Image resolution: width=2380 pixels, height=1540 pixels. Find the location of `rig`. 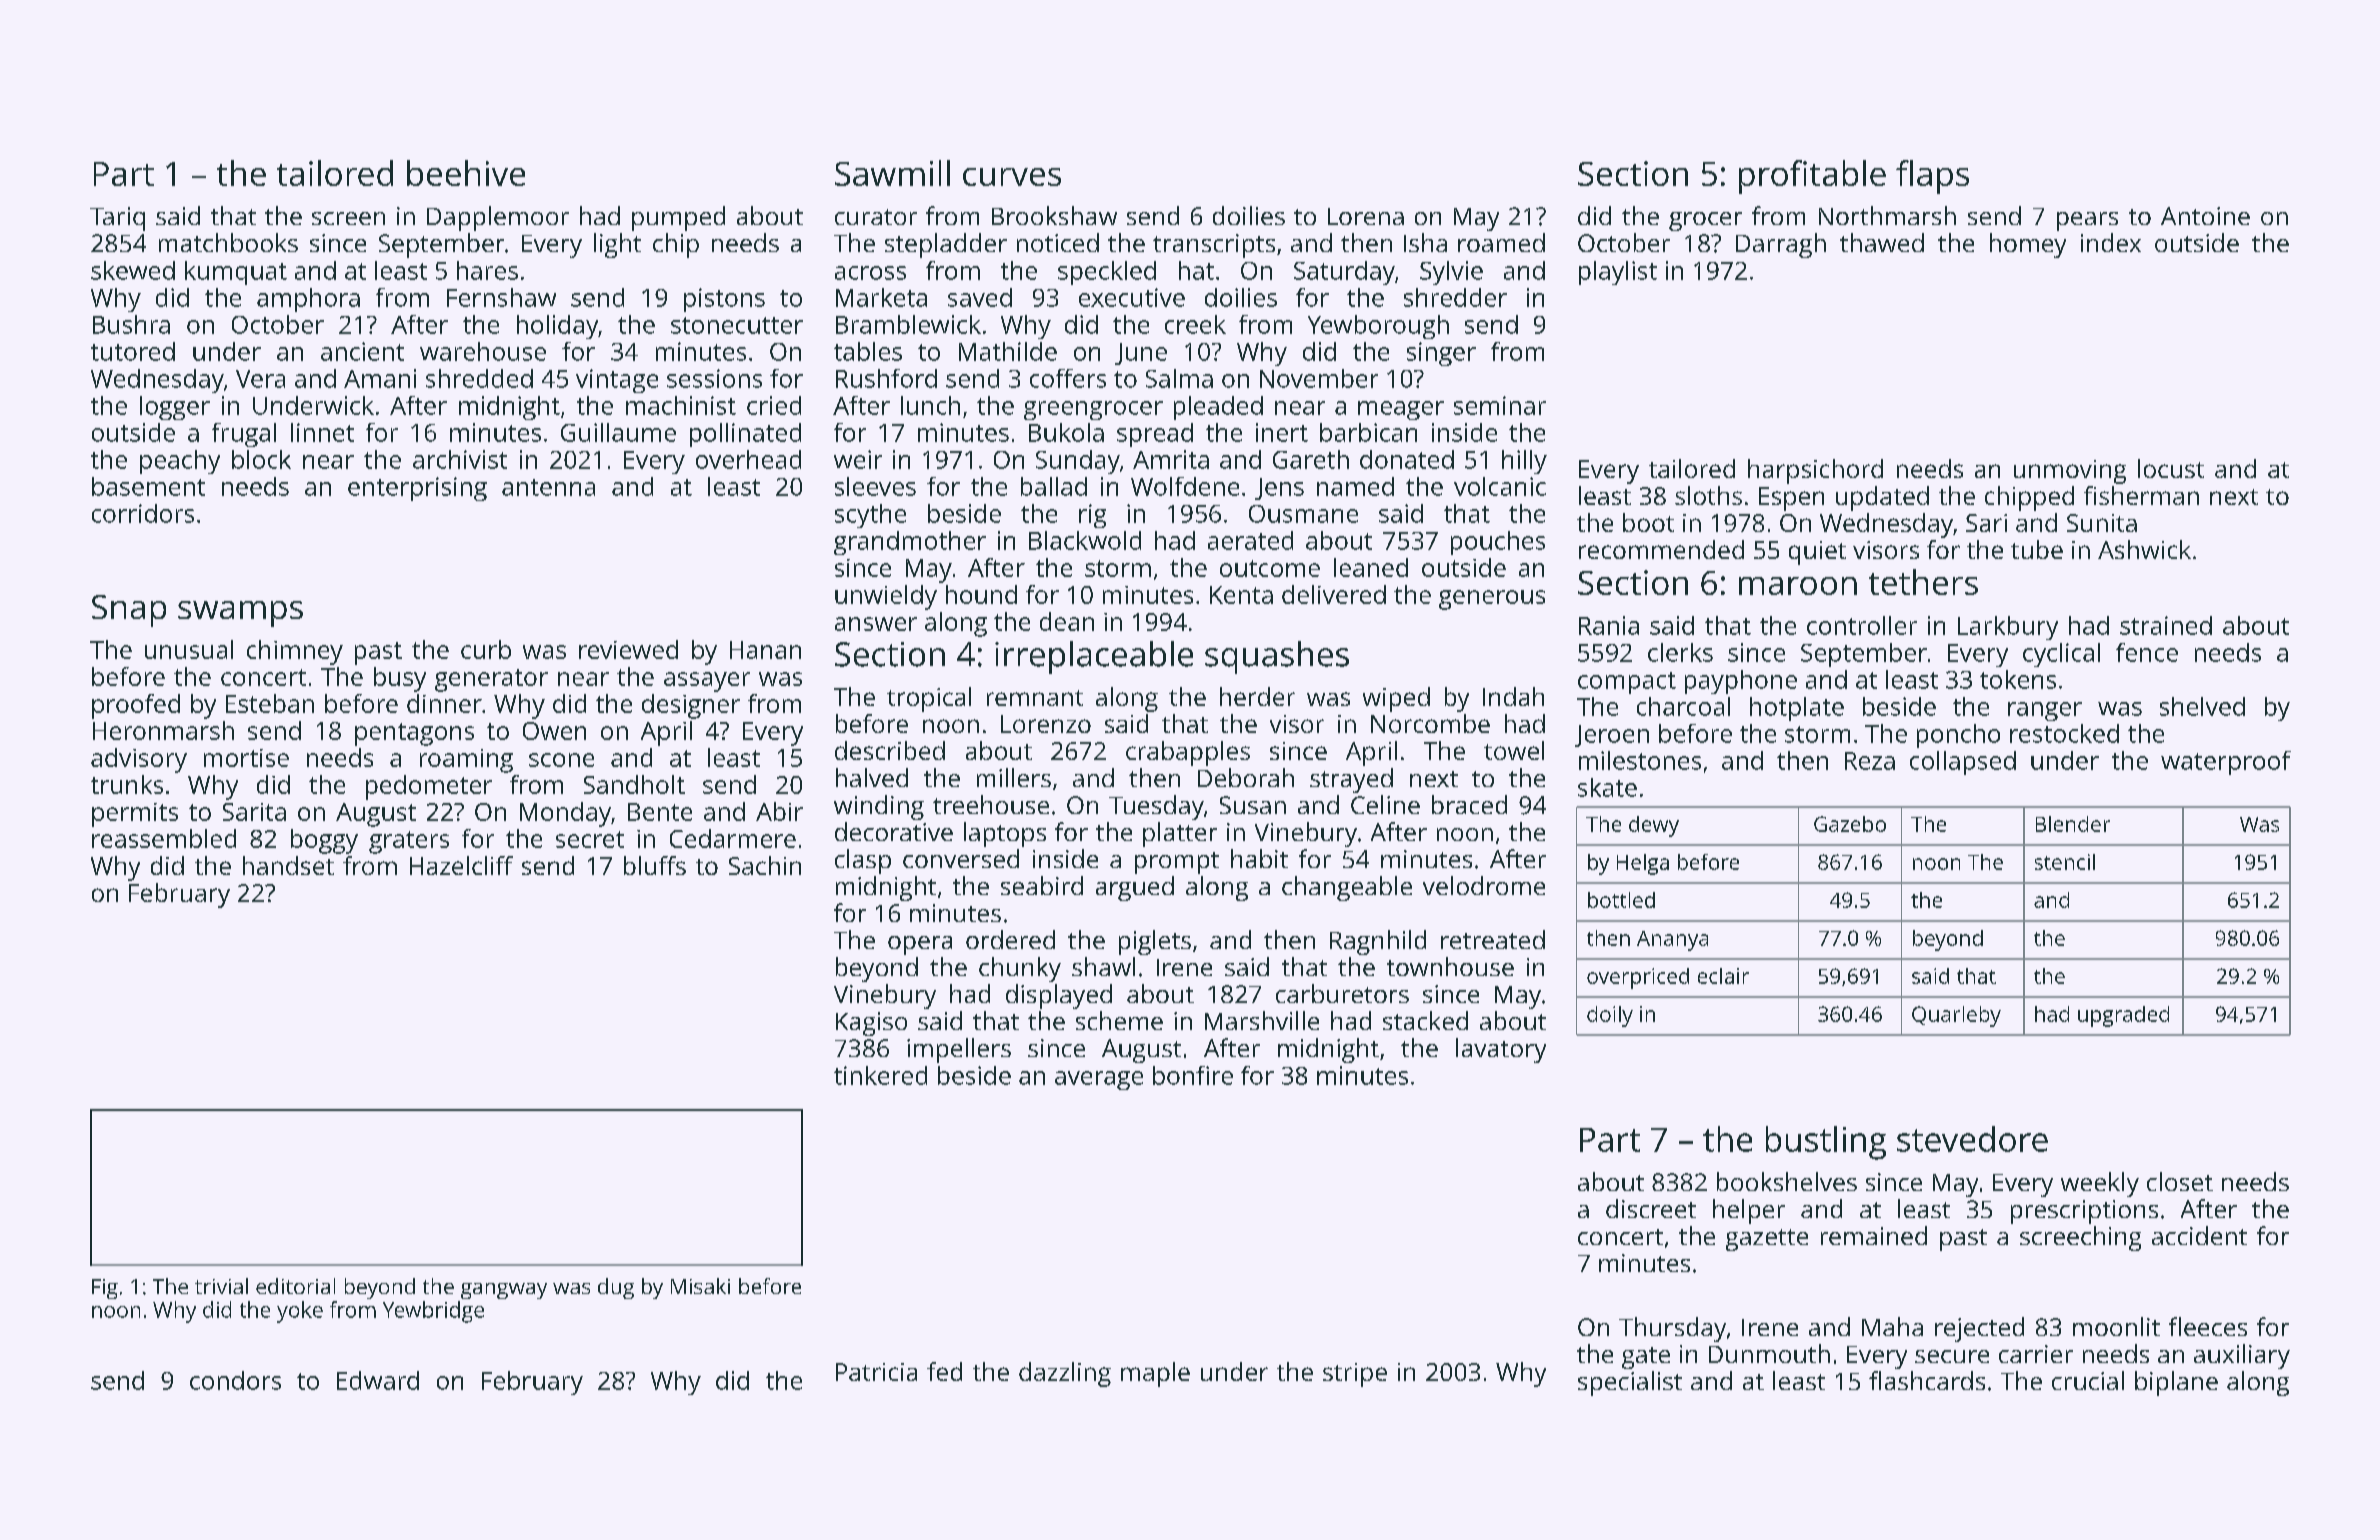

rig is located at coordinates (1092, 516).
